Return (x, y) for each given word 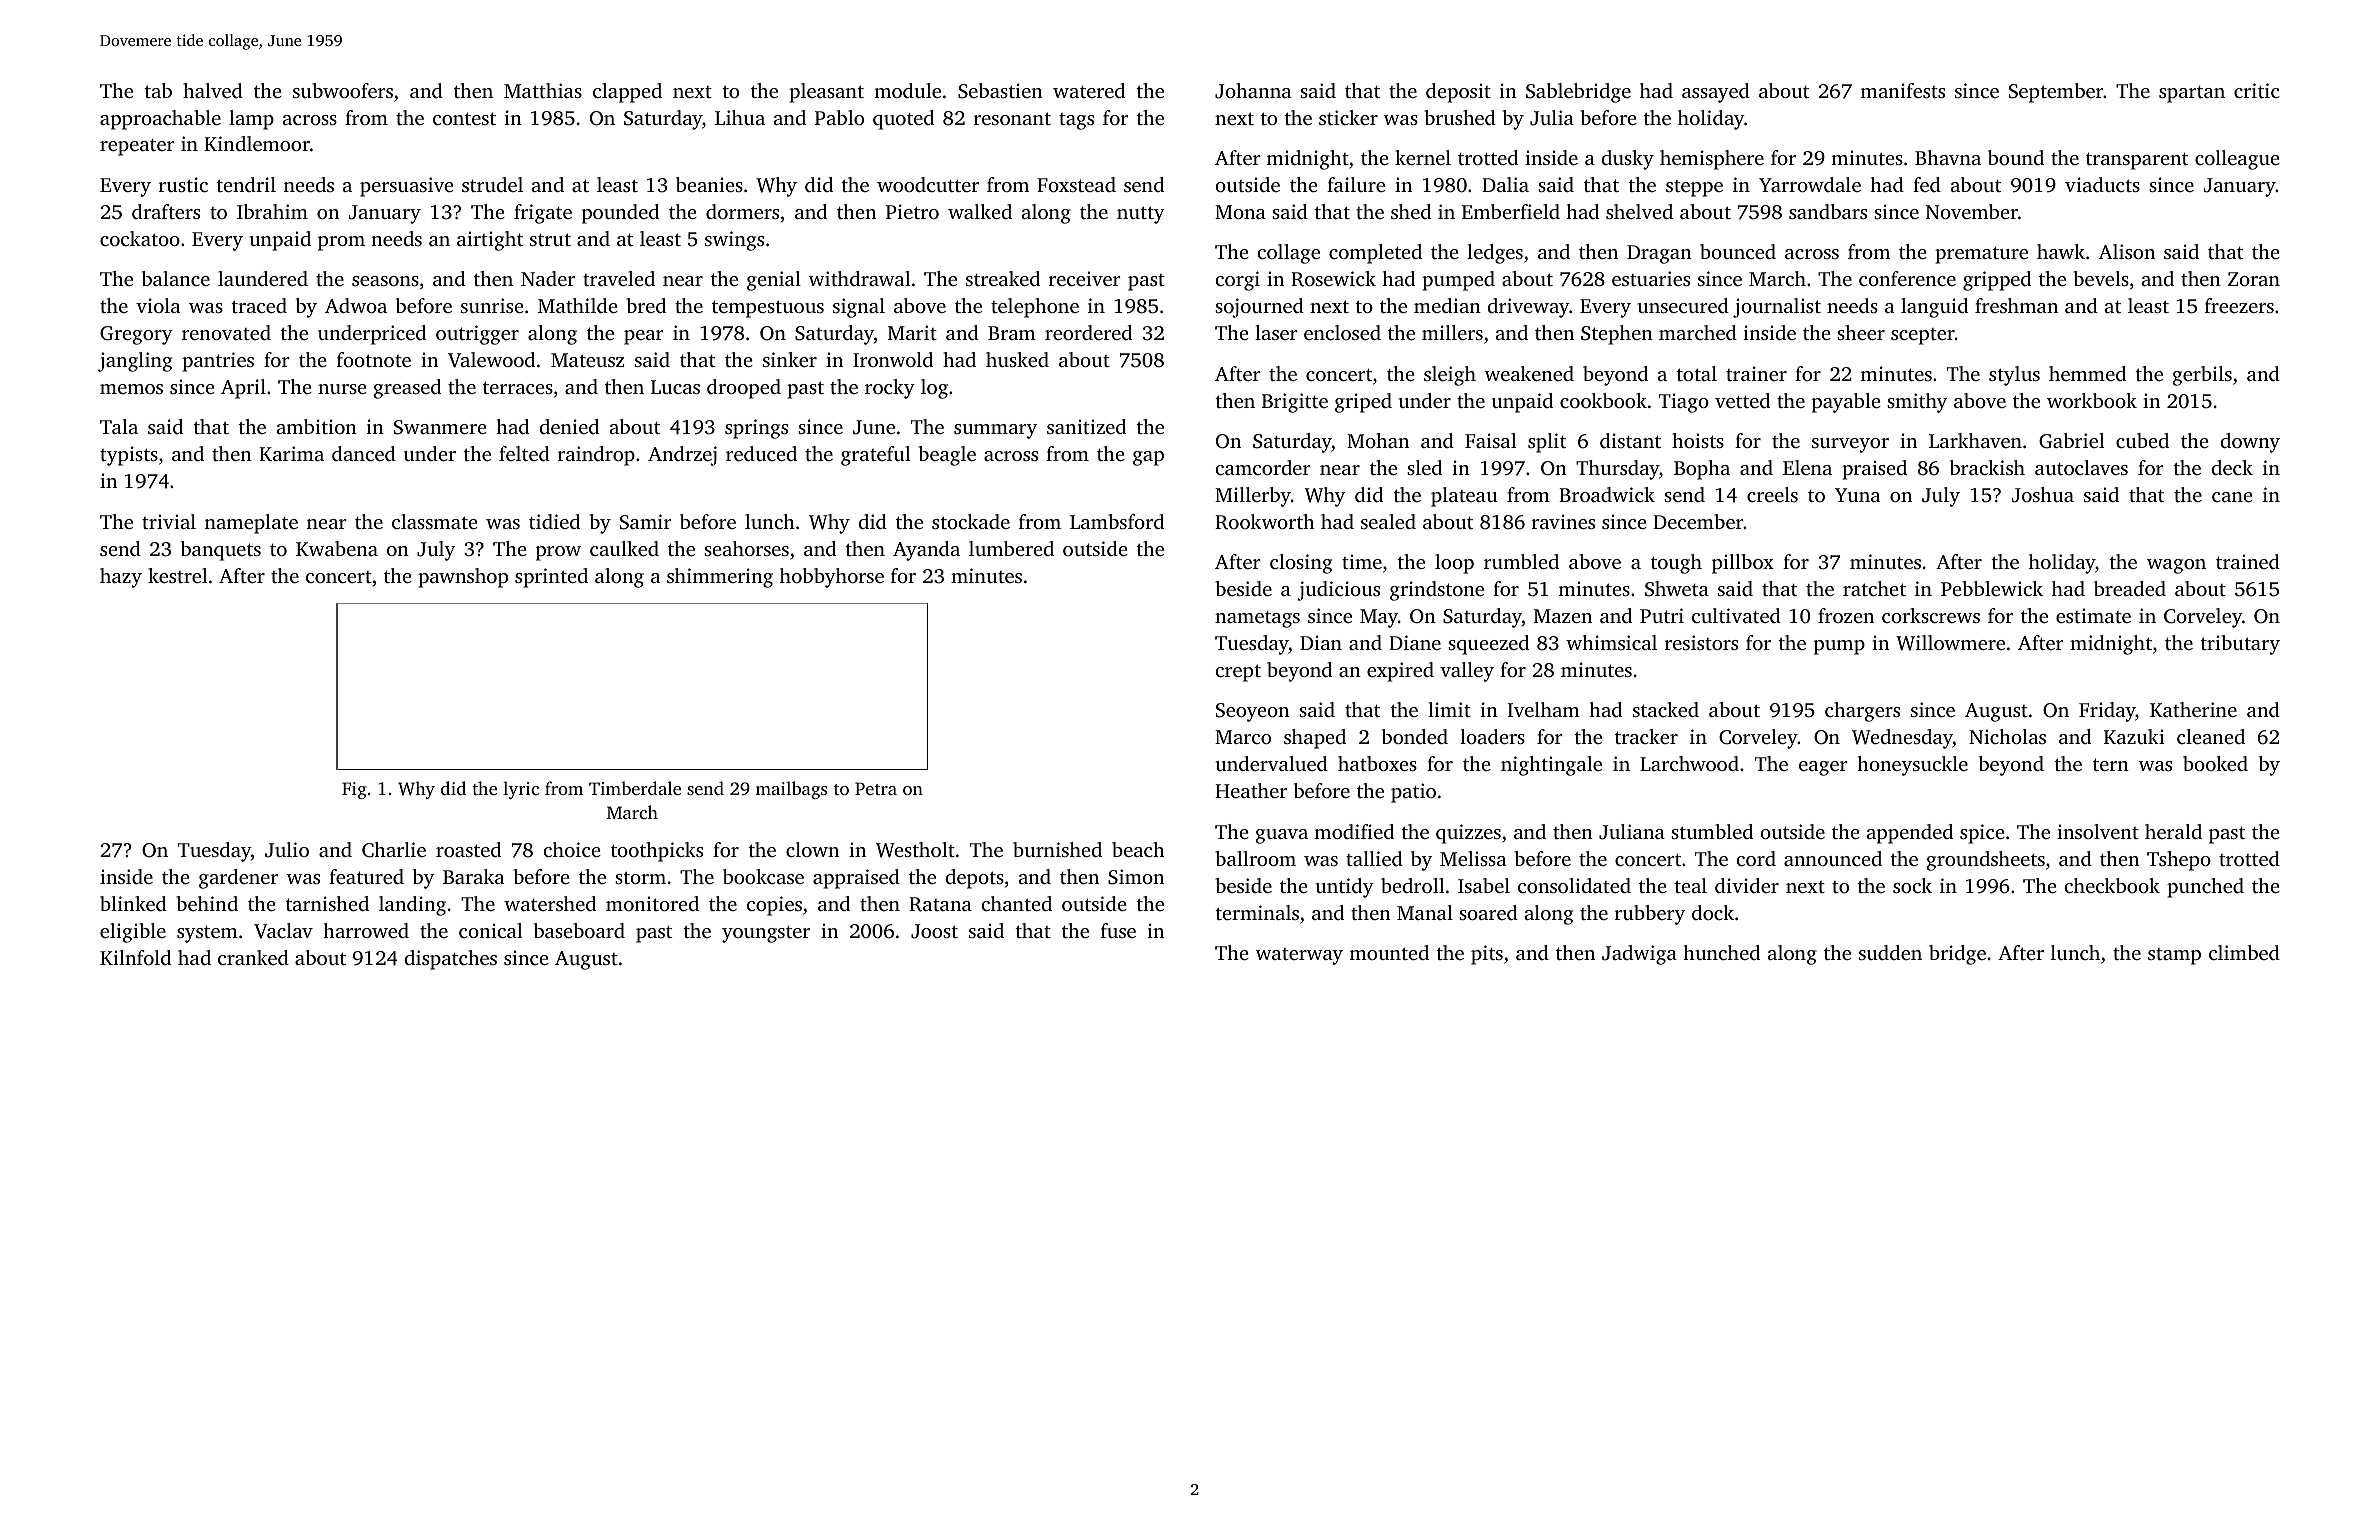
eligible (133, 933)
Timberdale (635, 788)
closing (1301, 564)
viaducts (2102, 184)
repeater (137, 147)
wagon (2176, 566)
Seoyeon (1252, 712)
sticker (1348, 117)
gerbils (2202, 376)
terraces (518, 387)
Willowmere (1950, 643)
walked (980, 211)
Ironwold (893, 359)
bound (2016, 157)
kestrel (177, 575)
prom (341, 243)
